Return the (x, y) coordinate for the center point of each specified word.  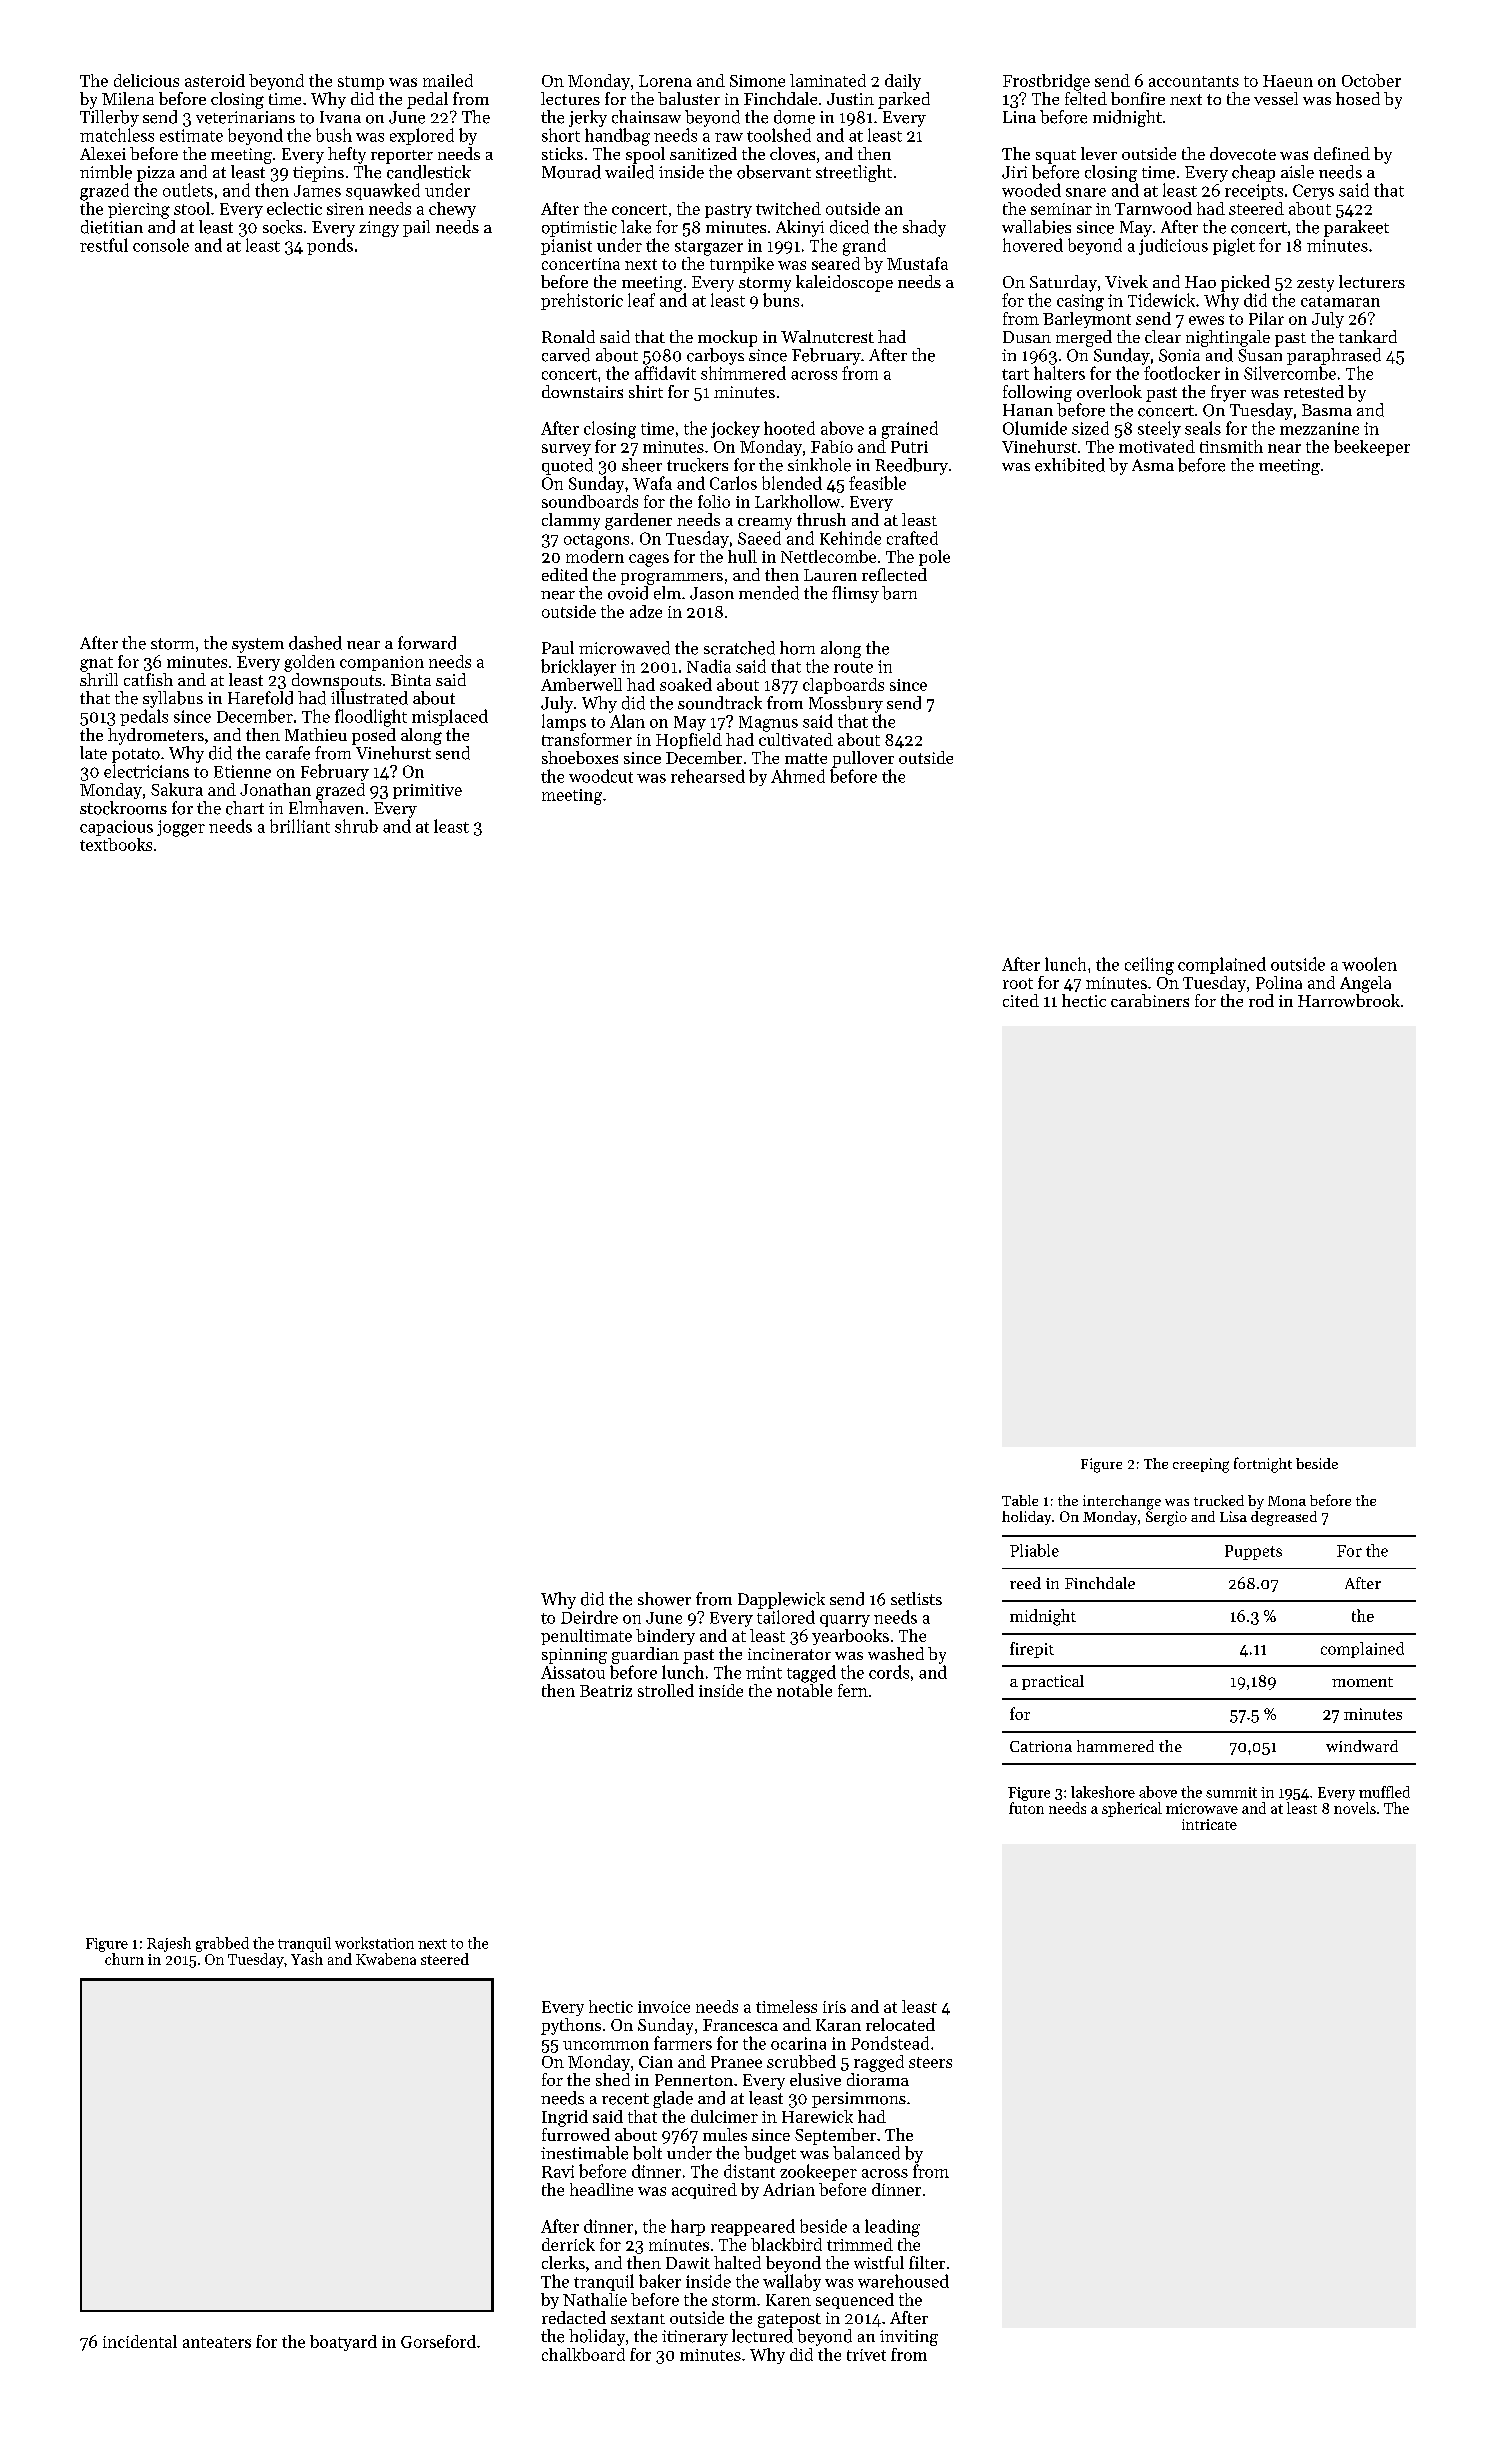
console (161, 245)
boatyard (343, 2343)
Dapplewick (781, 1600)
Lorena (665, 81)
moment (1362, 1682)
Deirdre (589, 1617)
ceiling (1149, 966)
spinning (574, 1656)
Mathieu (316, 734)
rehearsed (708, 776)
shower (664, 1599)
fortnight (1263, 1465)
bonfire (1138, 98)
